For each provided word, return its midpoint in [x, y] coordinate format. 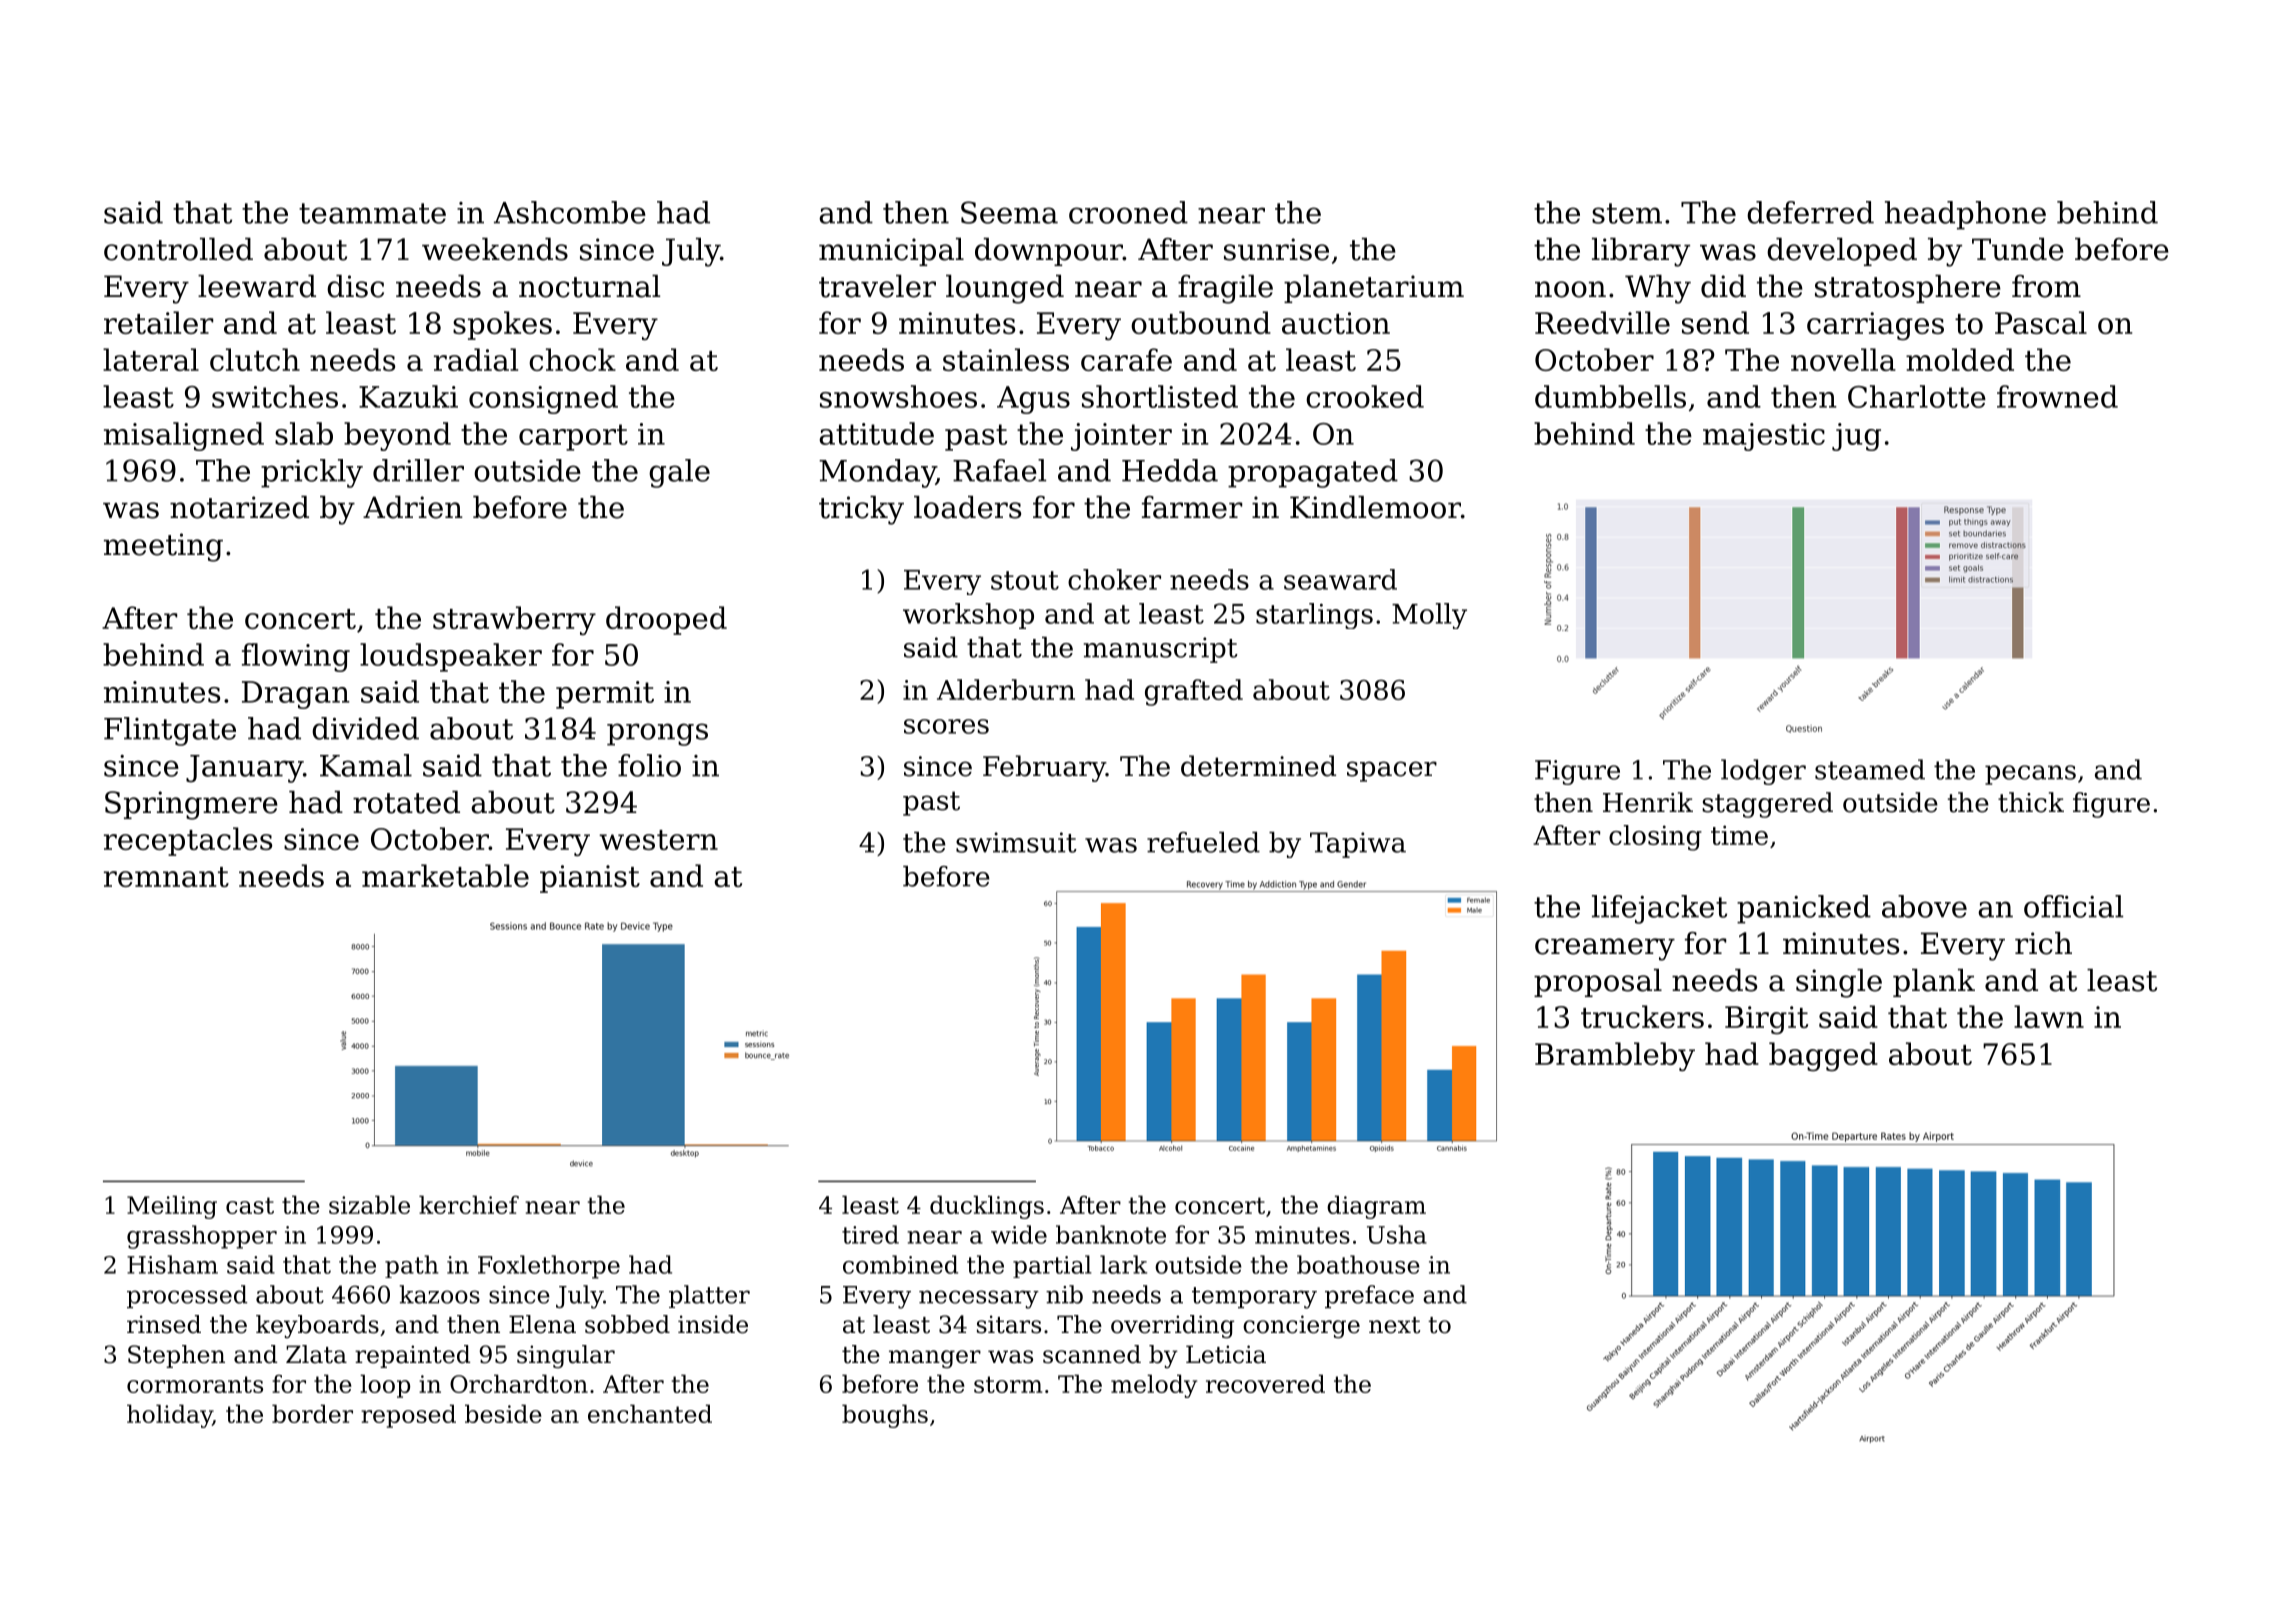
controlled [178, 249]
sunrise [1276, 249]
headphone [1965, 215]
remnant [166, 877]
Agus [1033, 400]
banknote [1111, 1234]
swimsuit [1016, 842]
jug [1856, 437]
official [2073, 906]
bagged [1823, 1056]
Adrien [413, 507]
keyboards [317, 1326]
